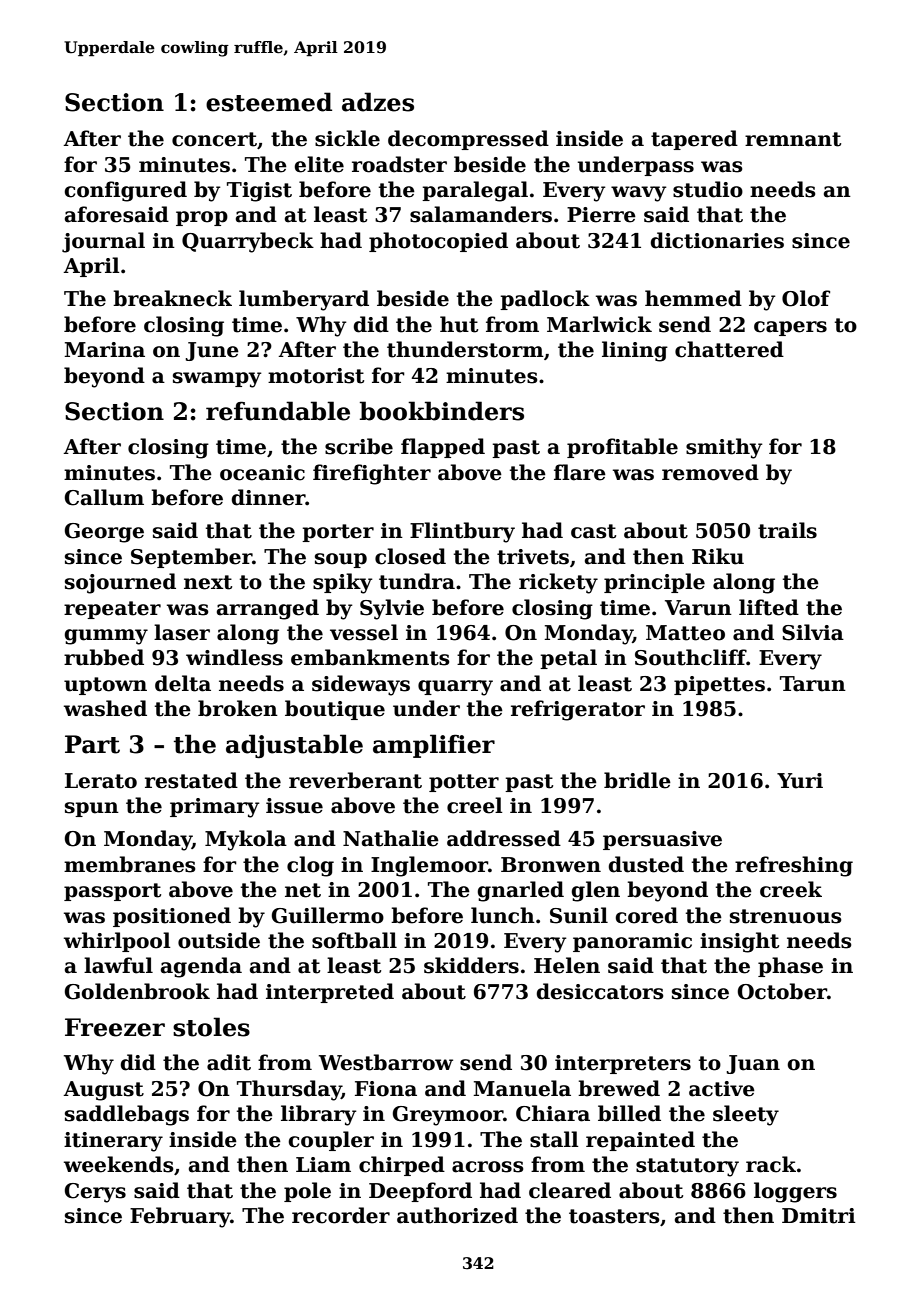 The height and width of the page is (1308, 924). I want to click on hut, so click(459, 324).
